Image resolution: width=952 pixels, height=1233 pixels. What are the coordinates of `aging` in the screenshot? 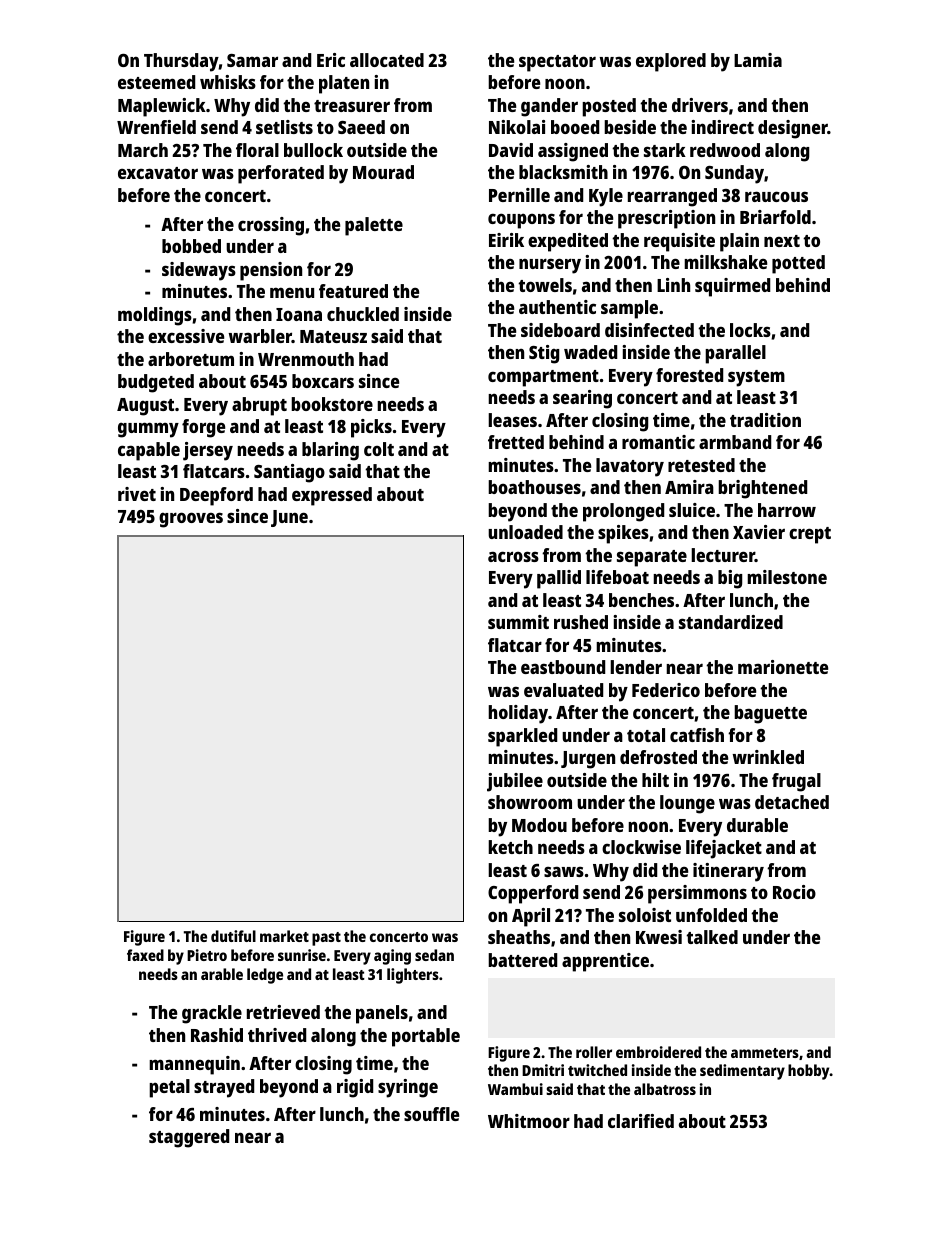 It's located at (392, 957).
